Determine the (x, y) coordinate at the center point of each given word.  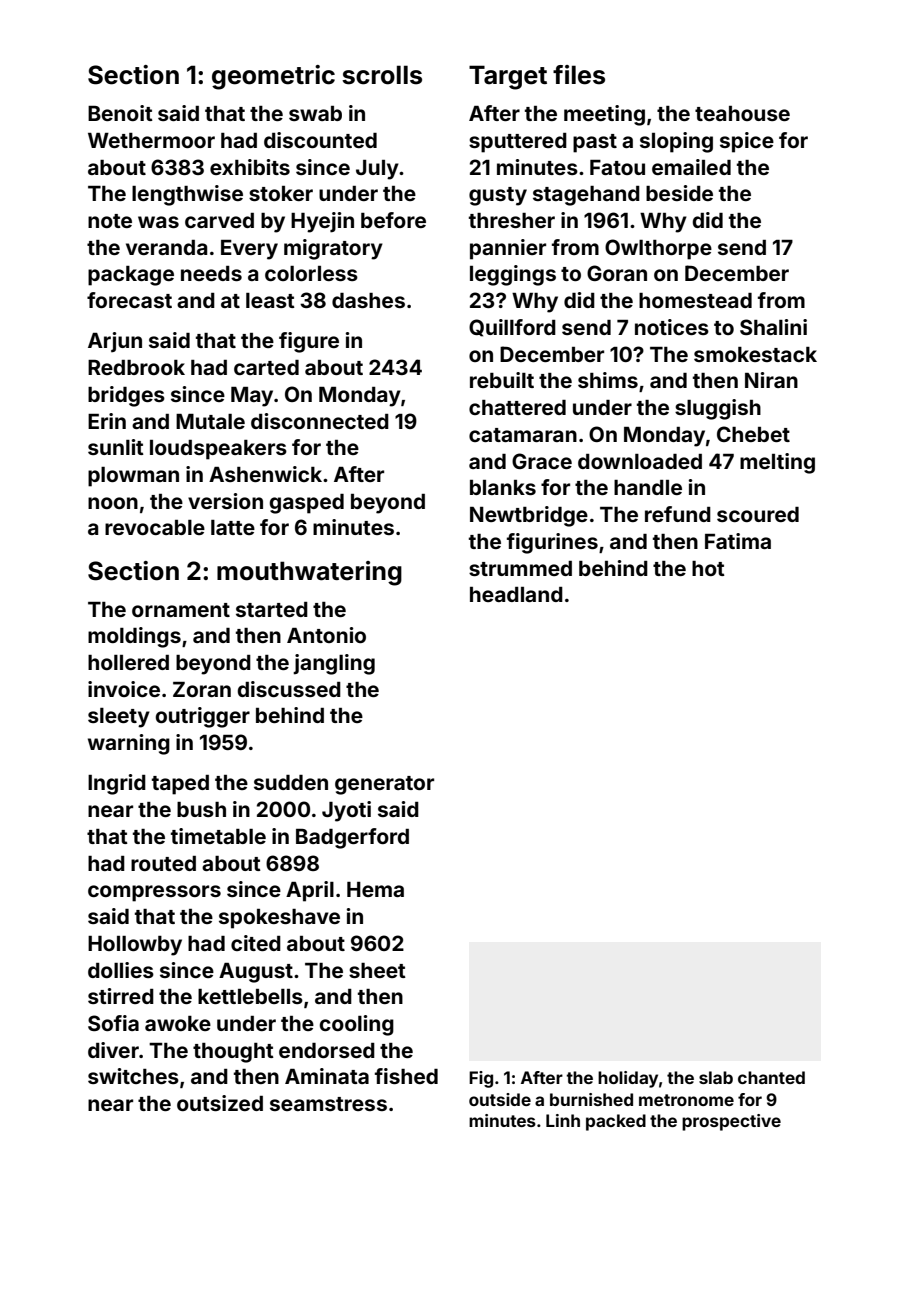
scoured (758, 514)
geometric (273, 77)
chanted (771, 1077)
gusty (498, 196)
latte (233, 527)
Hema (375, 889)
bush (201, 809)
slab (716, 1077)
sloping (676, 142)
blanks (503, 487)
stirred (121, 996)
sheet (377, 970)
